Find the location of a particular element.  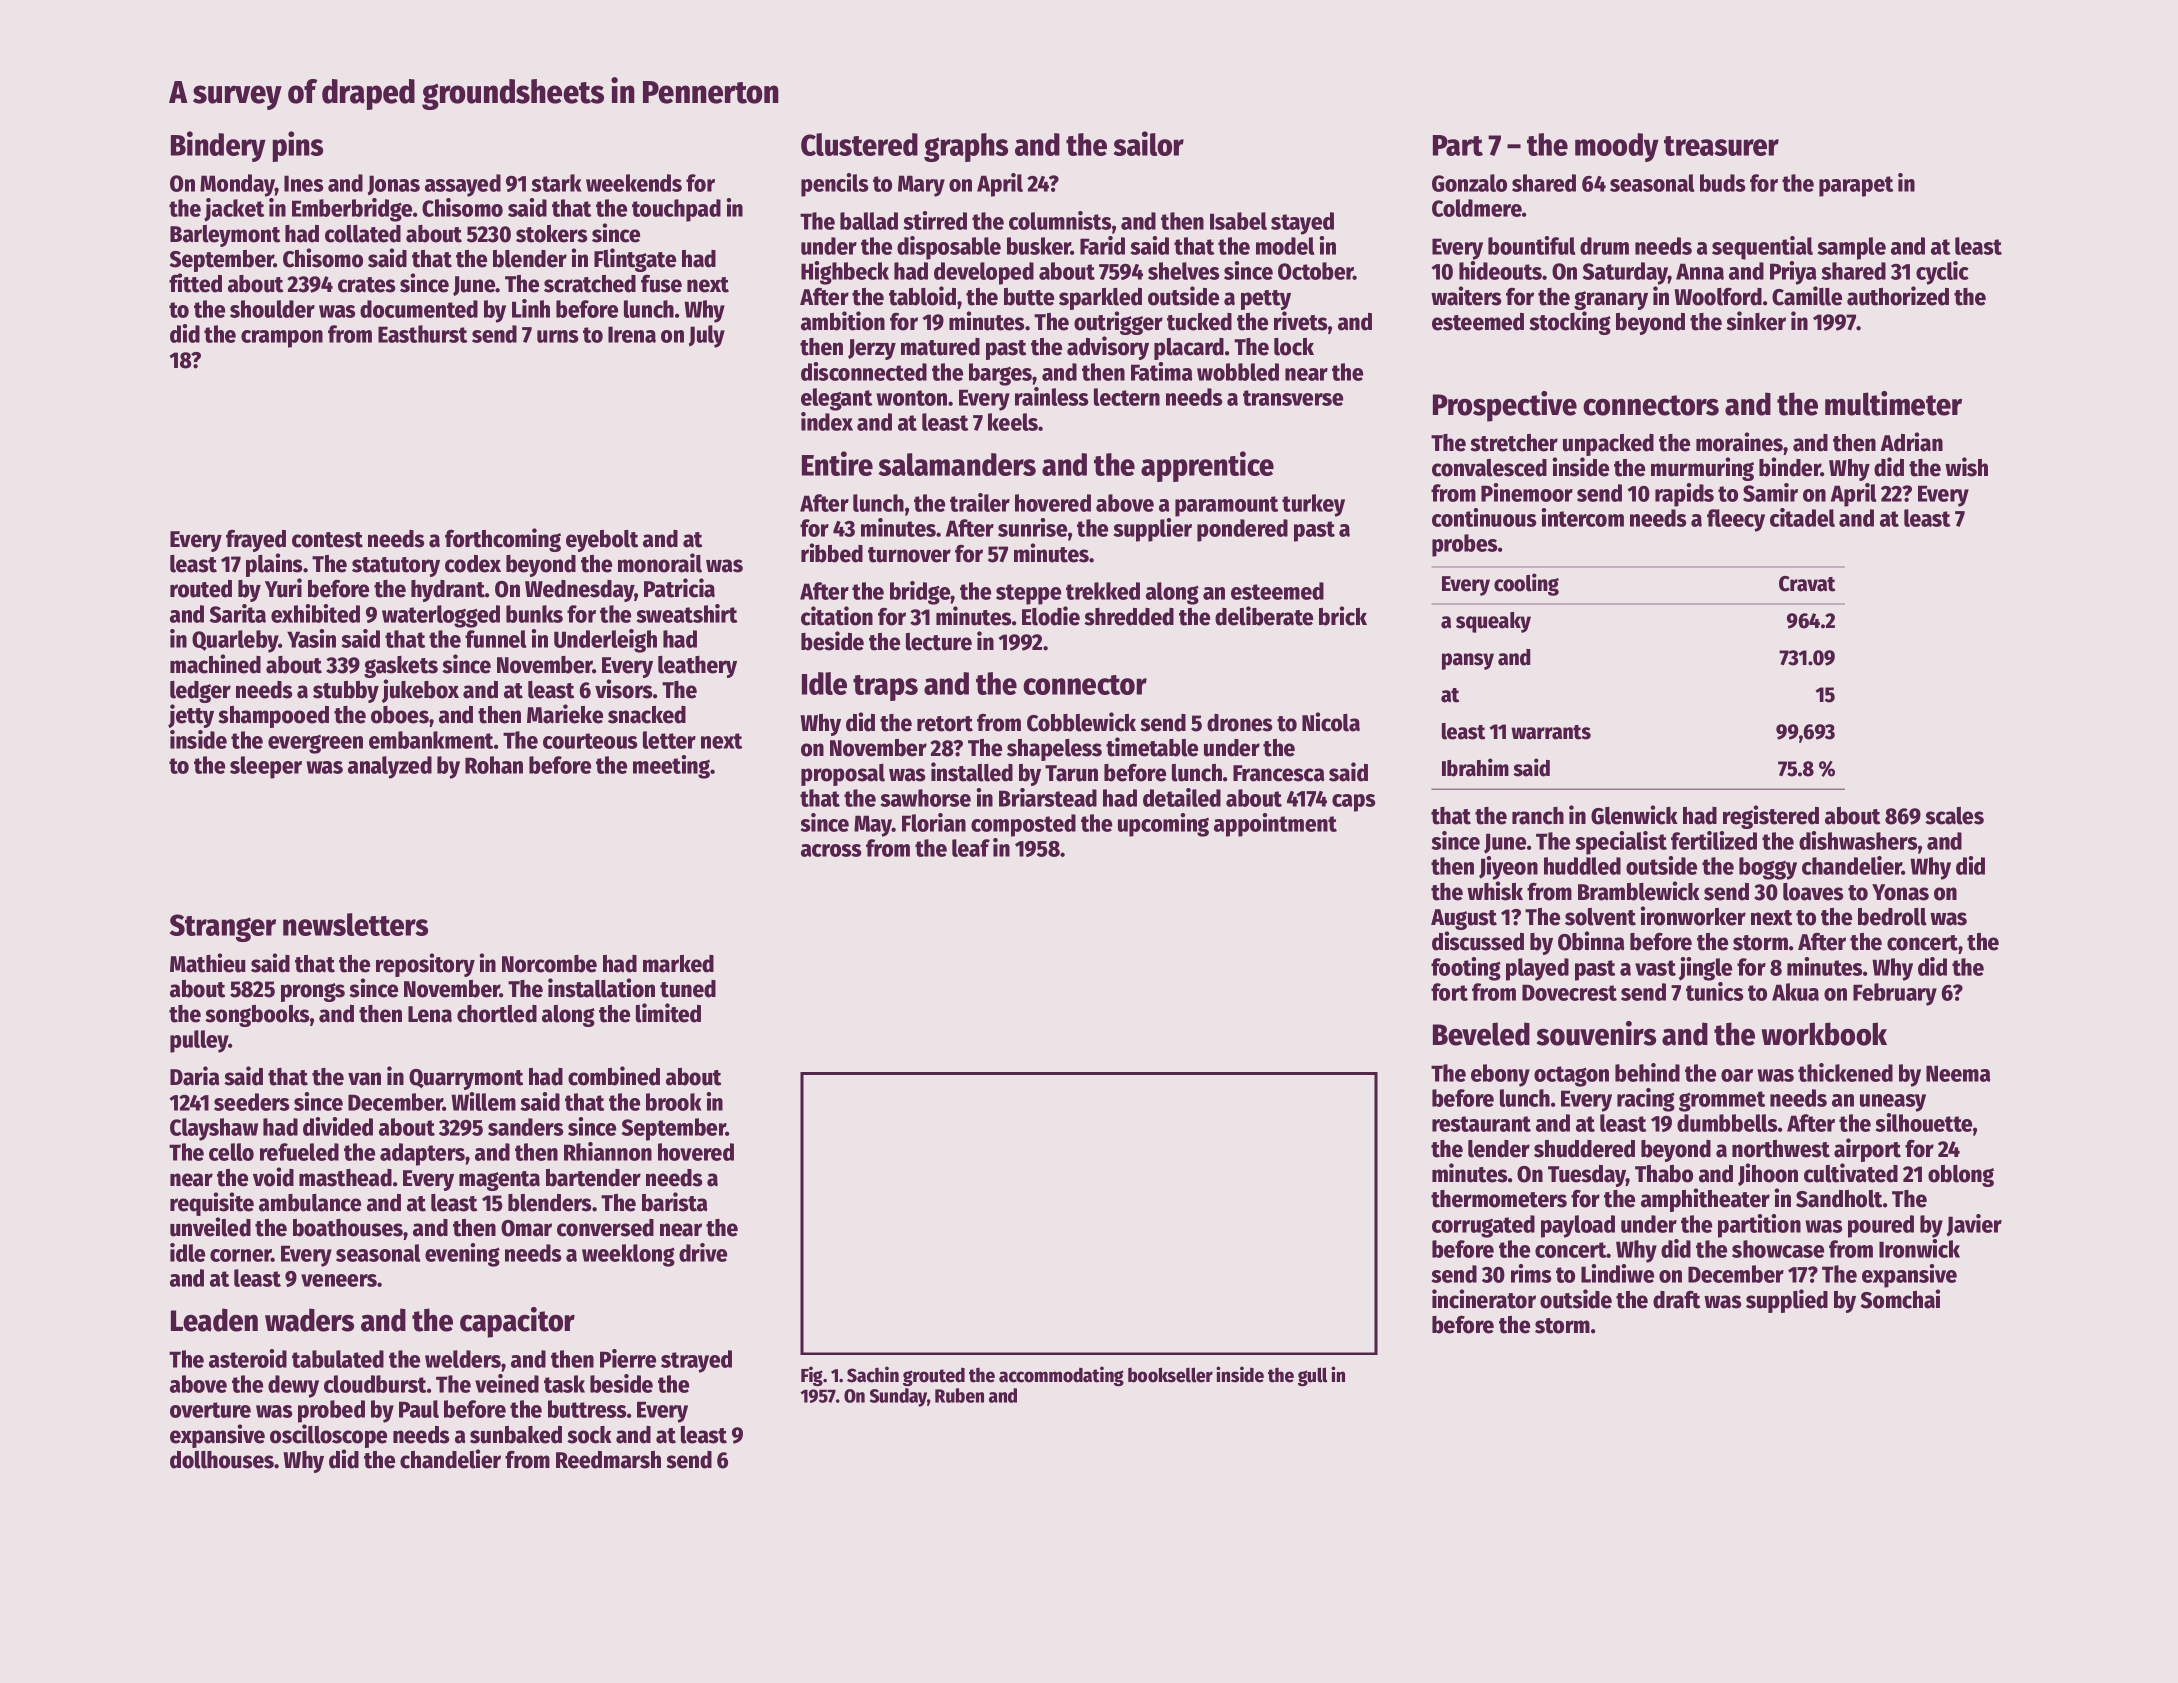

turnover is located at coordinates (909, 555).
